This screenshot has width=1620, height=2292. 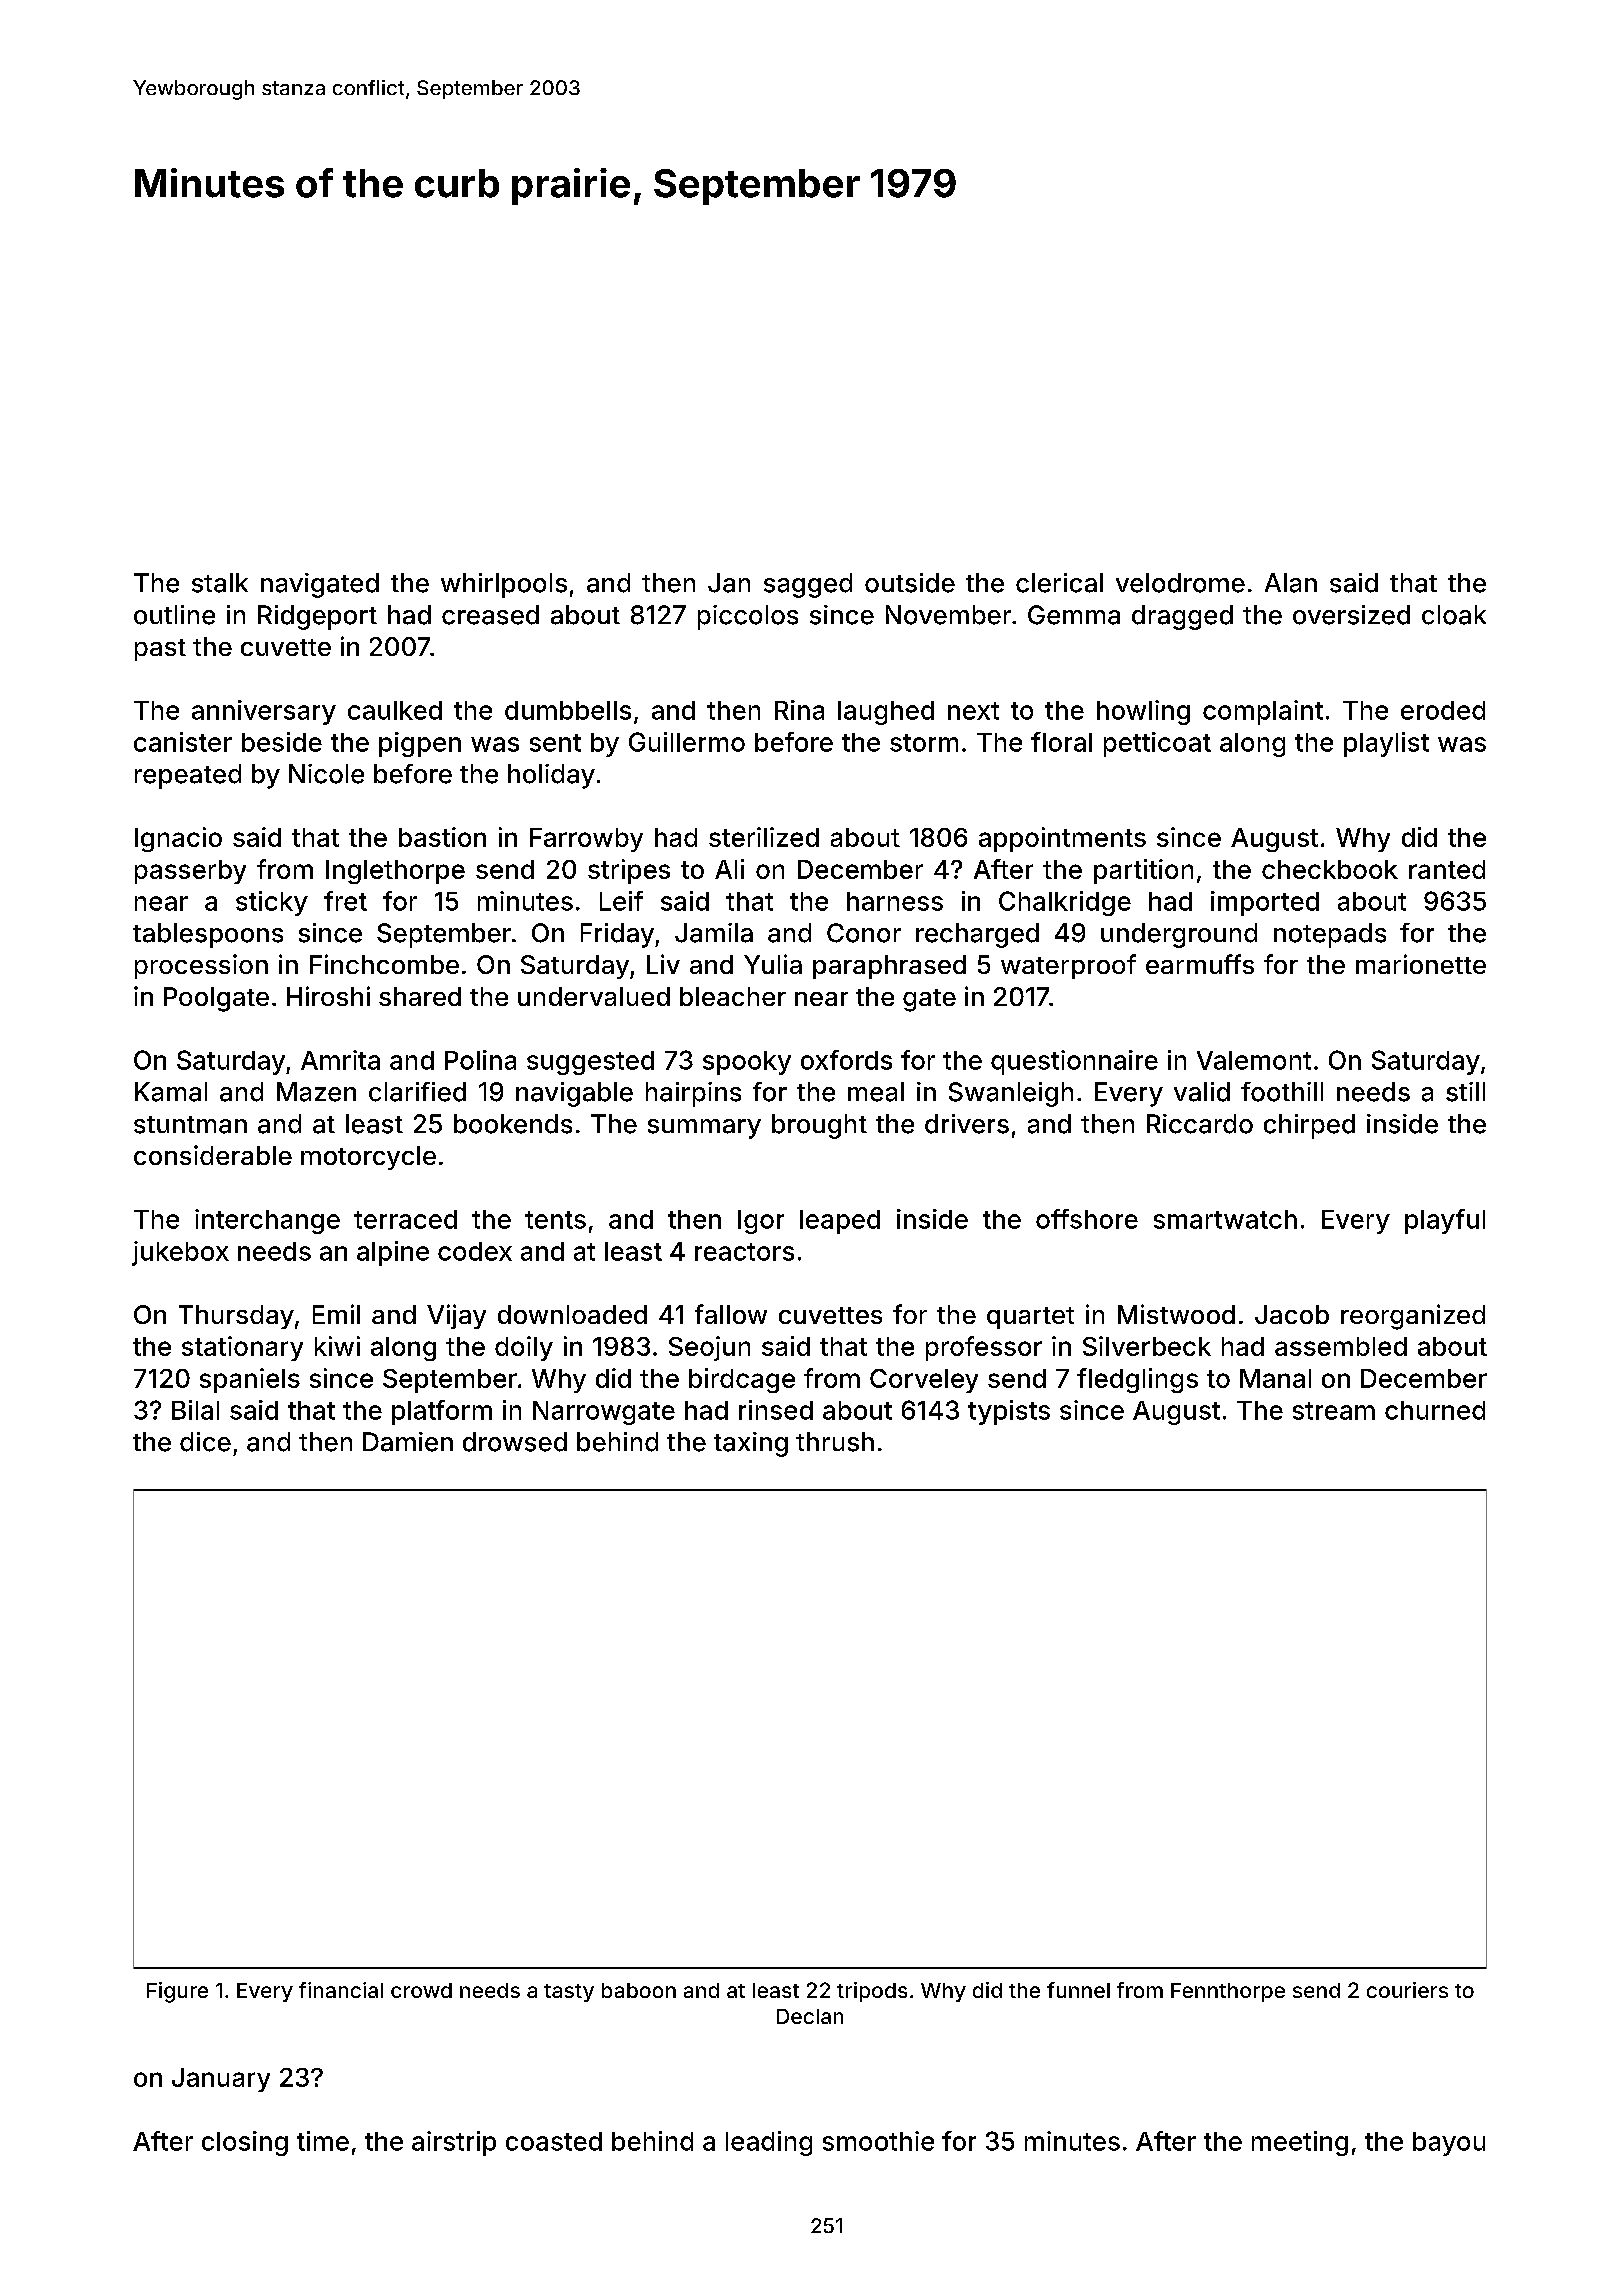 What do you see at coordinates (1291, 583) in the screenshot?
I see `Alan` at bounding box center [1291, 583].
